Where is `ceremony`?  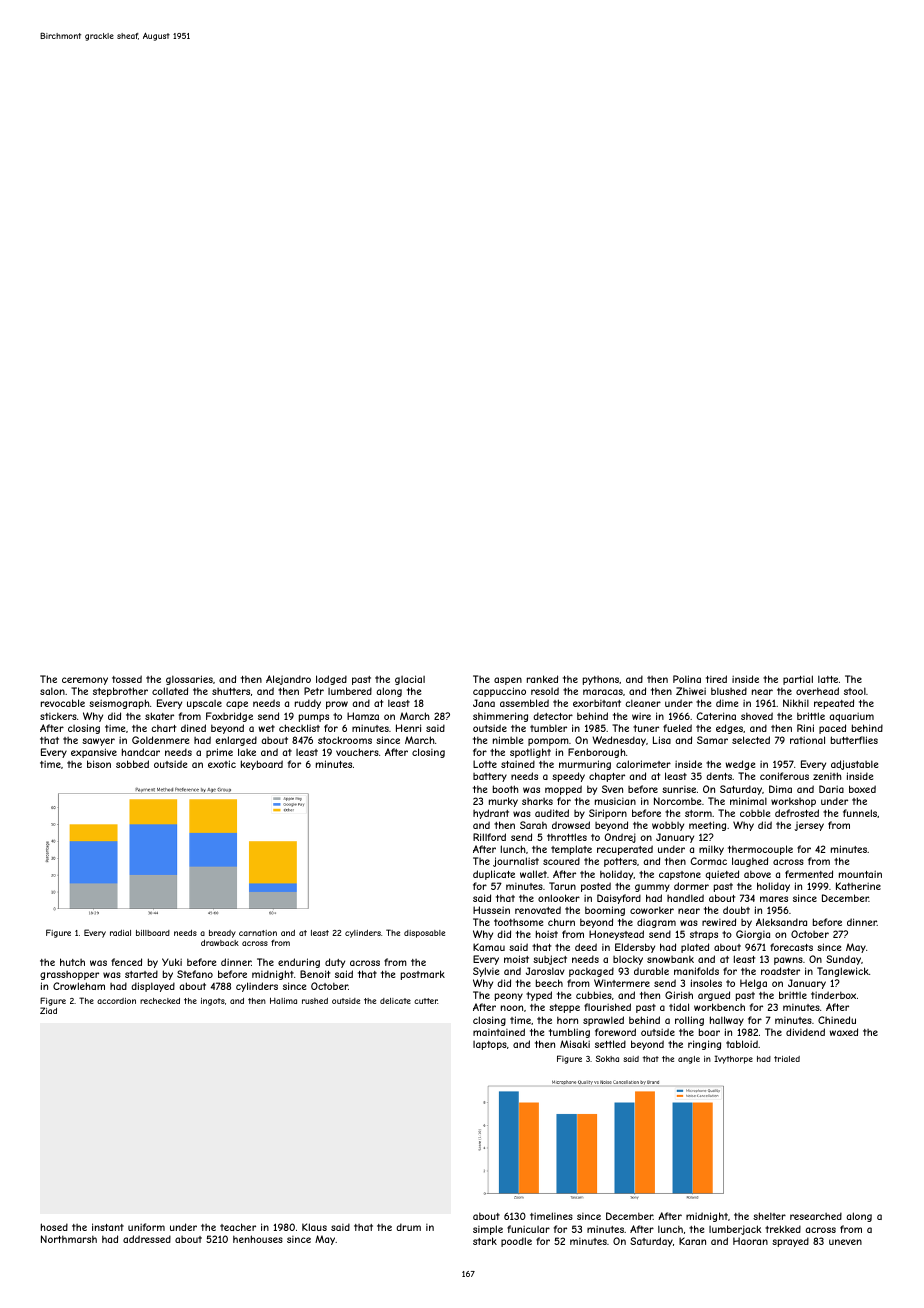 ceremony is located at coordinates (85, 681).
